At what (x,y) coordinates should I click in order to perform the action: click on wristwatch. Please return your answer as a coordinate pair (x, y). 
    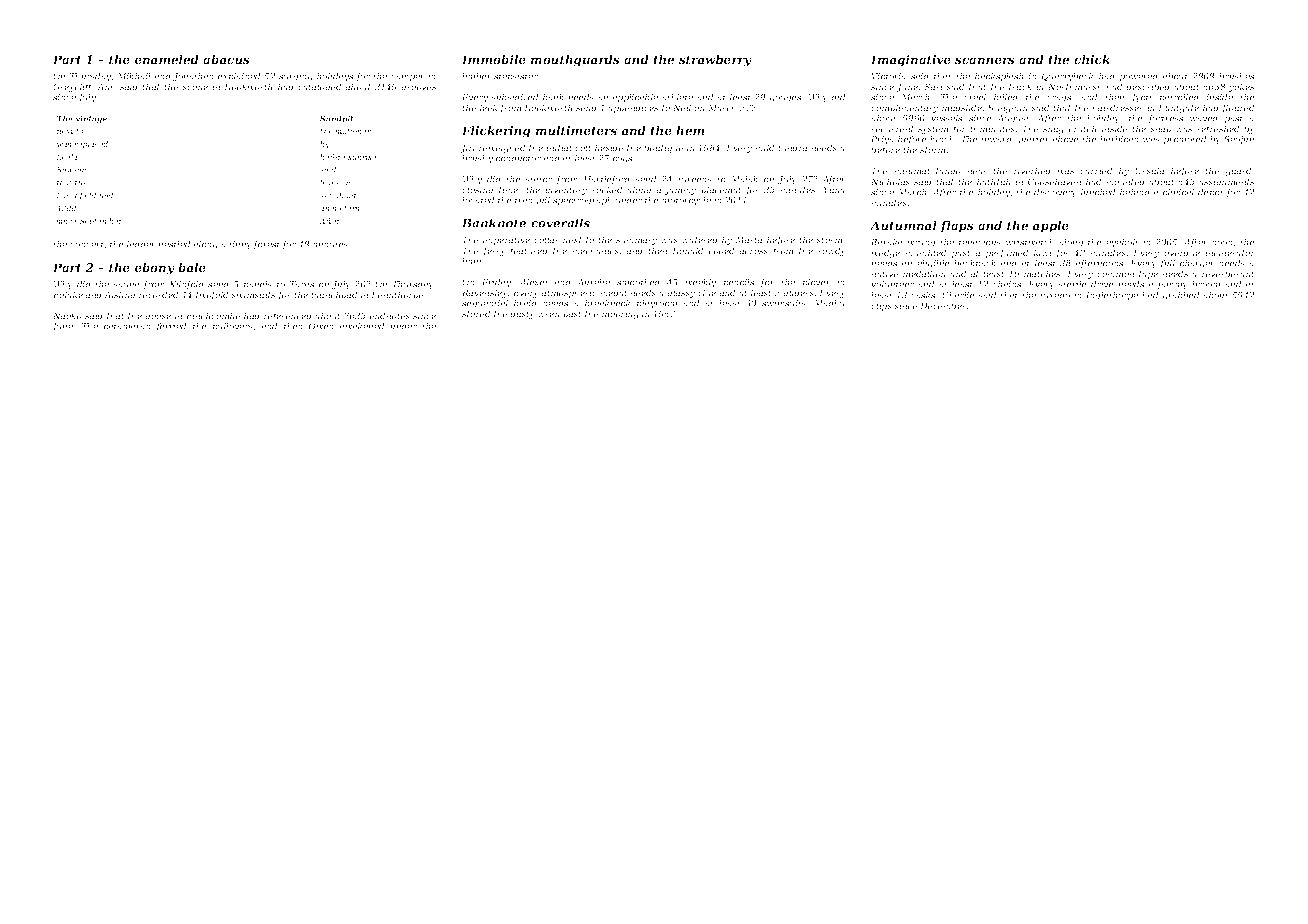
    Looking at the image, I should click on (1030, 242).
